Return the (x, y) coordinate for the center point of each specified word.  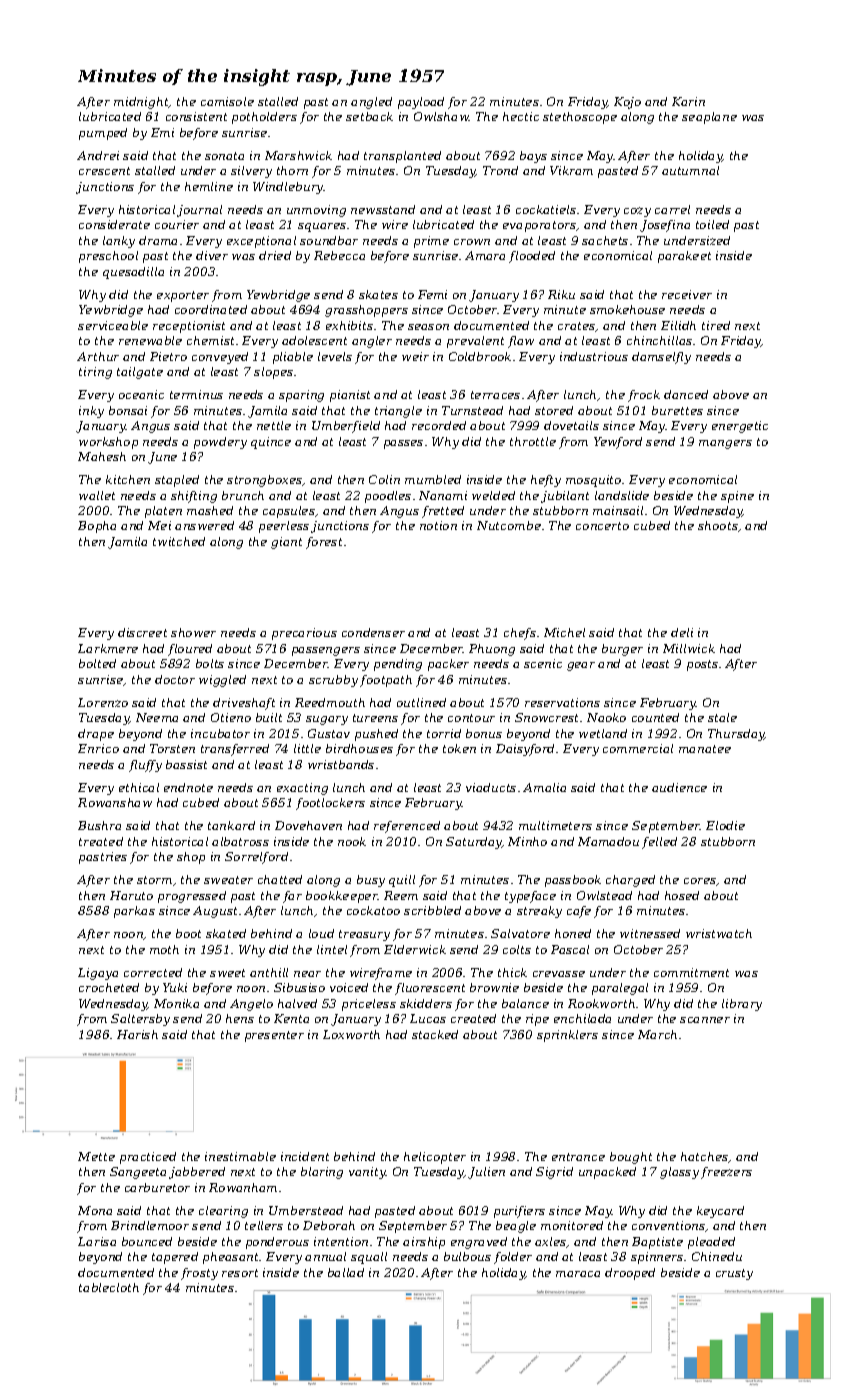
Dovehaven (308, 825)
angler (372, 342)
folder (513, 1258)
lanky (119, 242)
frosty (199, 1274)
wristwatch (719, 933)
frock (644, 396)
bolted (97, 663)
